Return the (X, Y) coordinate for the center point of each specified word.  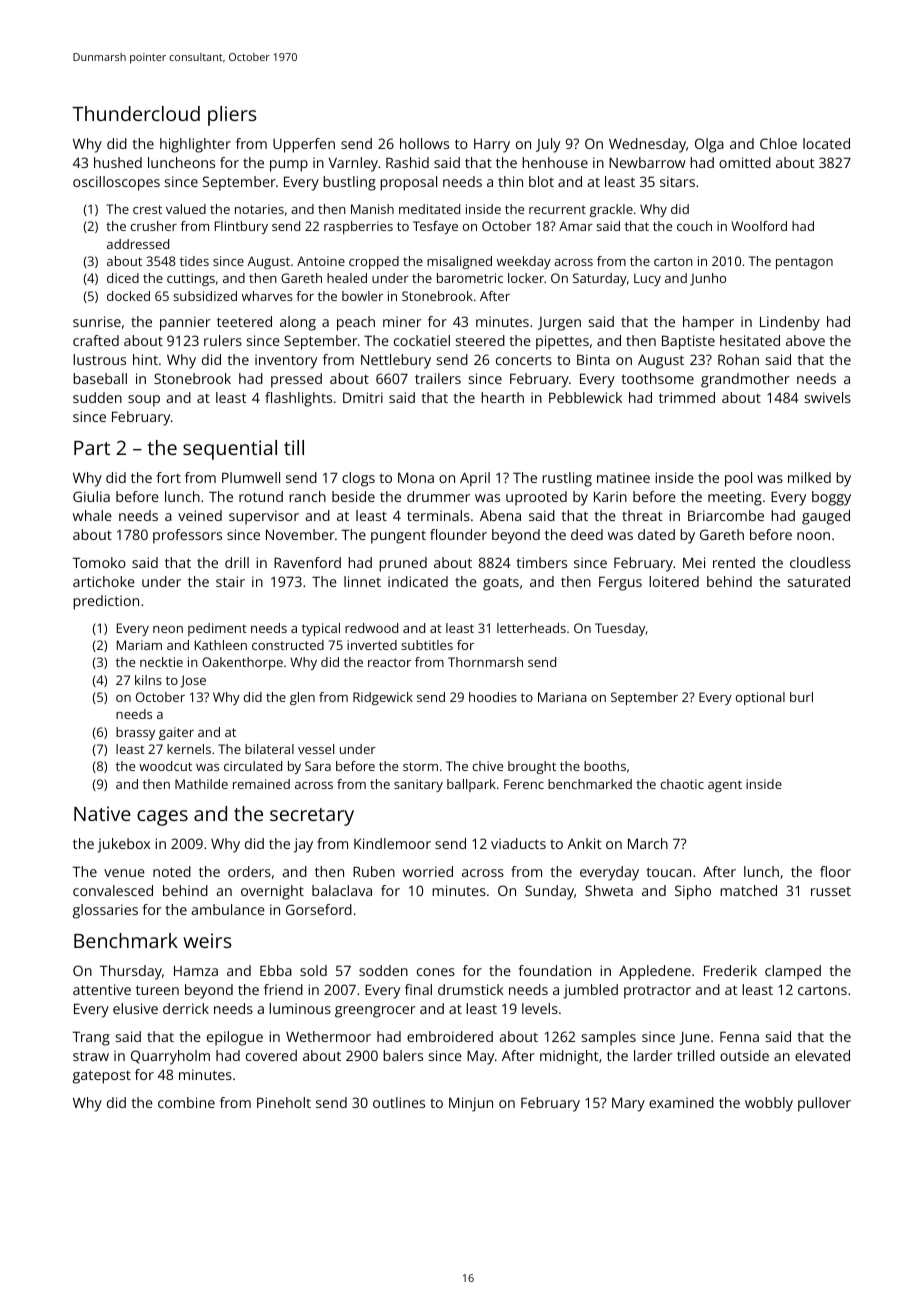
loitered (674, 581)
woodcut (165, 766)
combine (186, 1102)
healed (347, 278)
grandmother (745, 380)
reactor (389, 662)
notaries (259, 209)
